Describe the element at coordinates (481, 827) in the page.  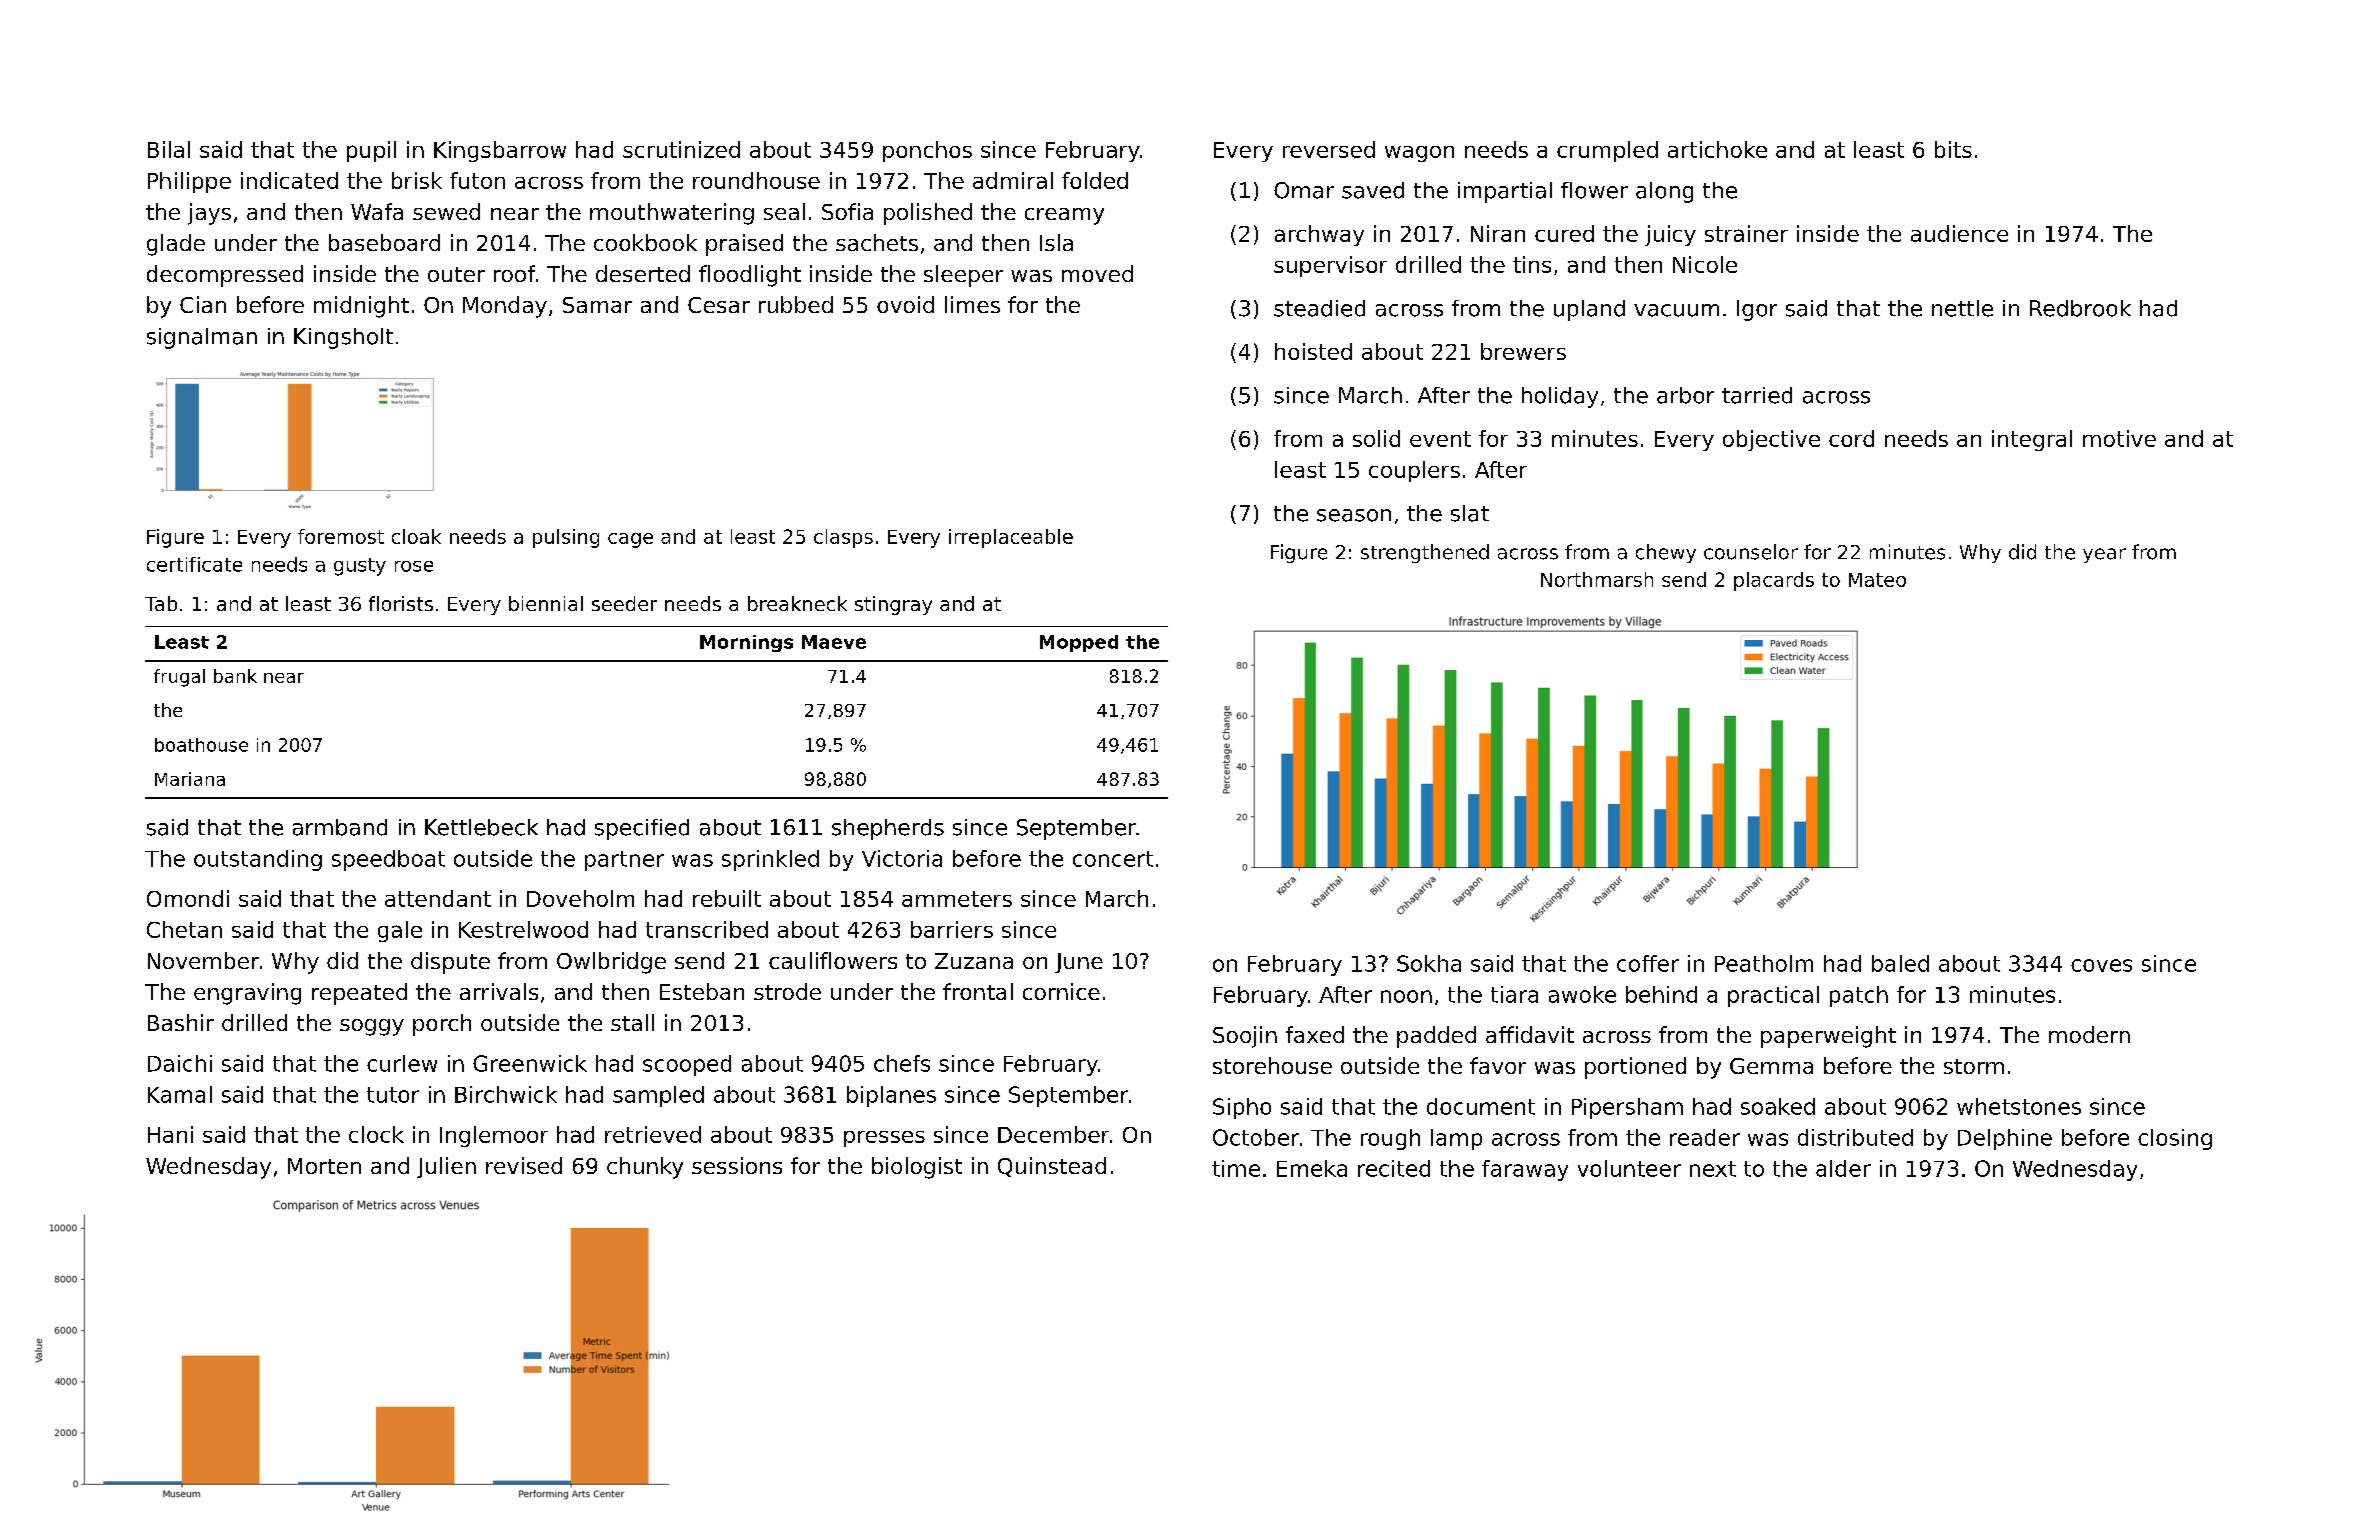
I see `Kettlebeck` at that location.
